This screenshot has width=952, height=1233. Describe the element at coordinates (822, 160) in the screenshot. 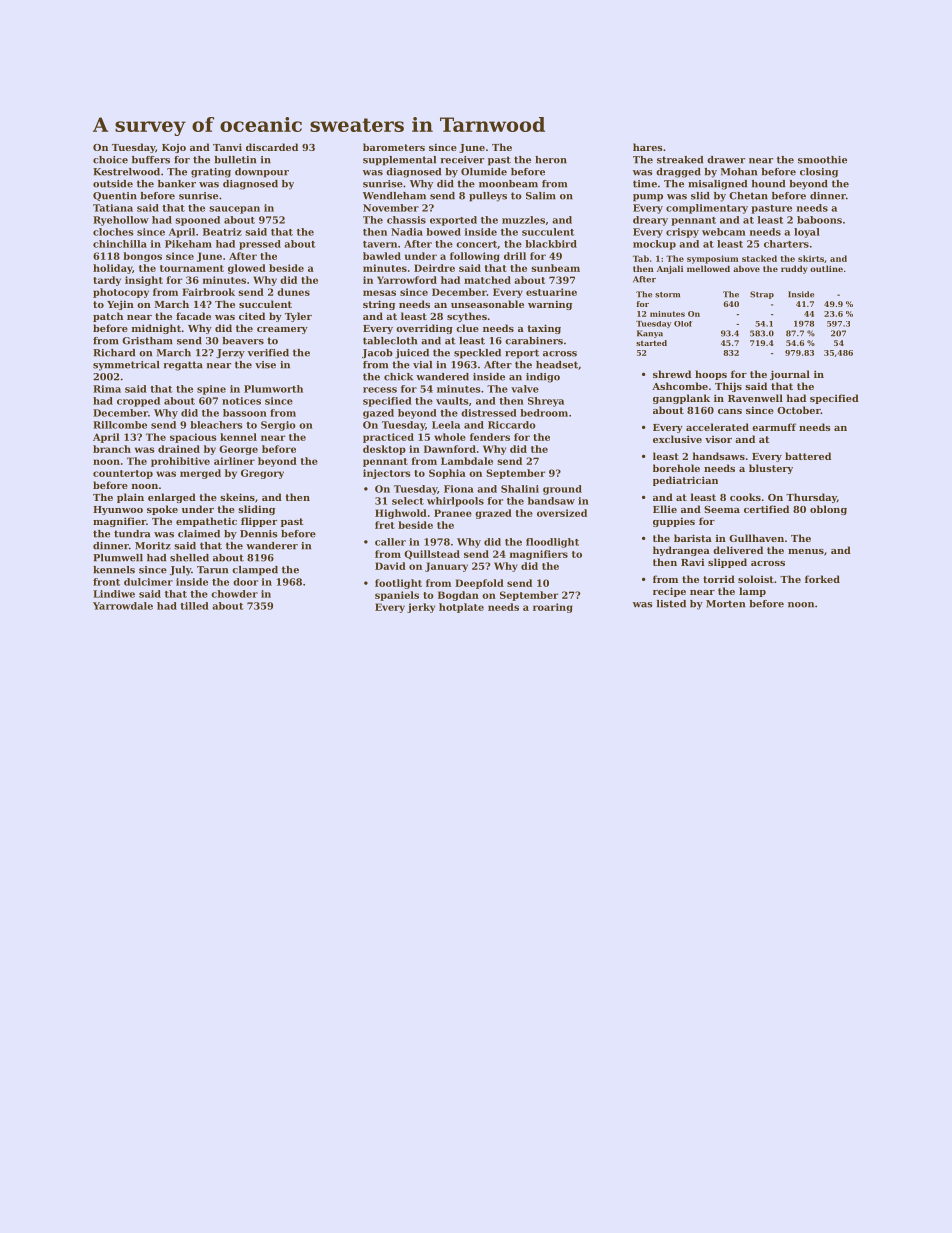

I see `smoothie` at that location.
